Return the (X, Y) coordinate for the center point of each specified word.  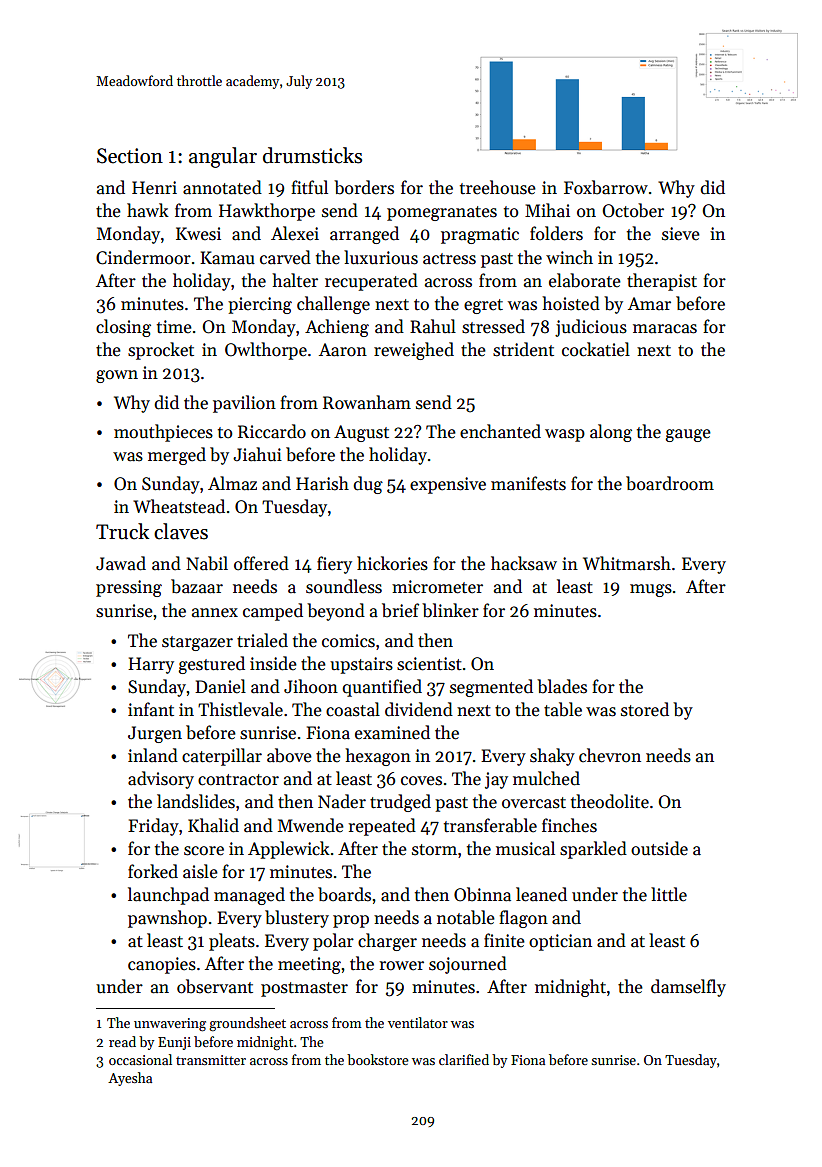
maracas (665, 329)
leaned (541, 894)
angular (223, 157)
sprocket (161, 351)
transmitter (211, 1060)
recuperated (371, 282)
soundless (344, 586)
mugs (651, 590)
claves (181, 531)
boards (344, 894)
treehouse (498, 187)
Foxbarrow (606, 187)
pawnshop (167, 919)
